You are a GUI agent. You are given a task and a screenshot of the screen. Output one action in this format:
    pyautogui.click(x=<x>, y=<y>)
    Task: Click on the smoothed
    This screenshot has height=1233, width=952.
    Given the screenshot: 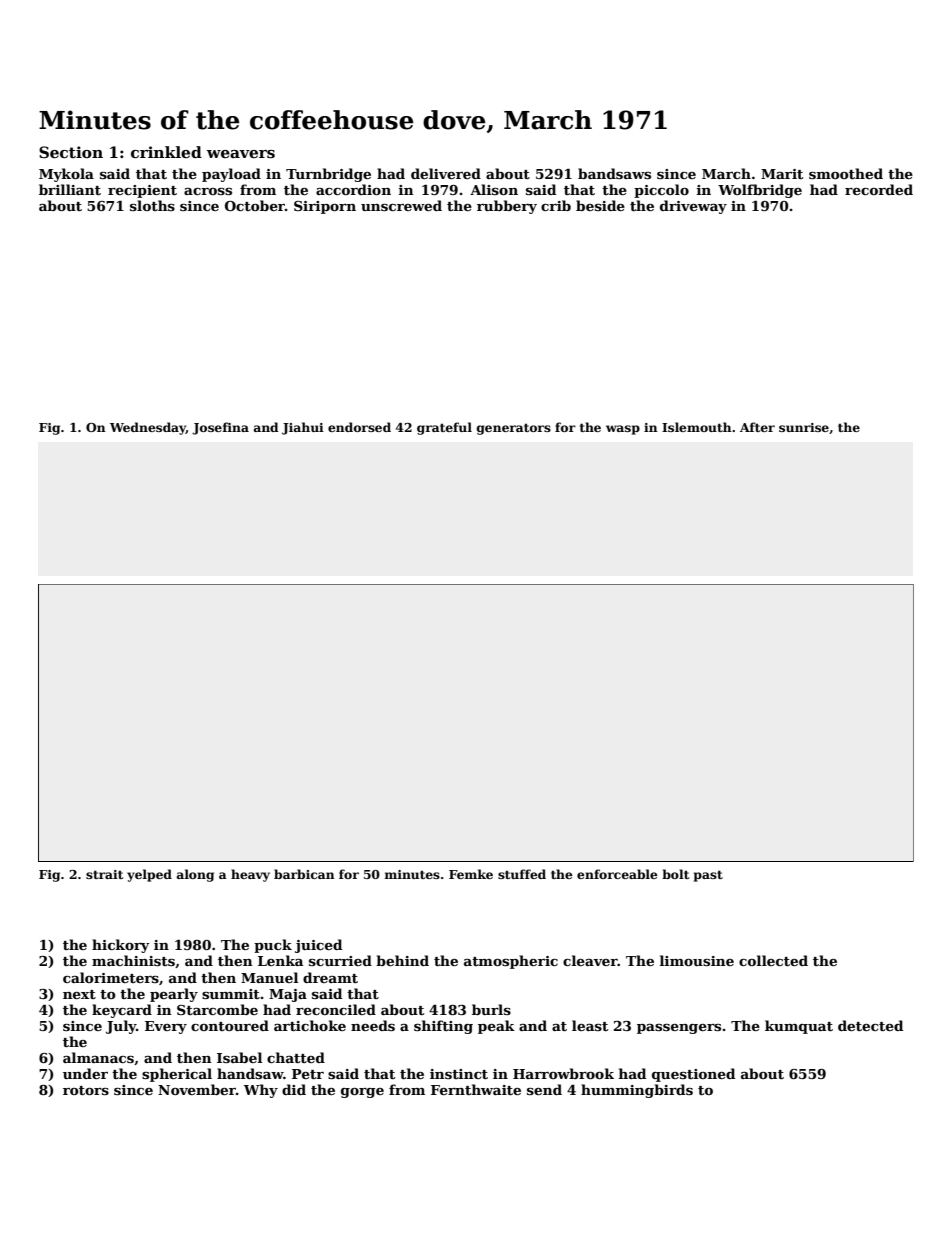 What is the action you would take?
    pyautogui.click(x=846, y=173)
